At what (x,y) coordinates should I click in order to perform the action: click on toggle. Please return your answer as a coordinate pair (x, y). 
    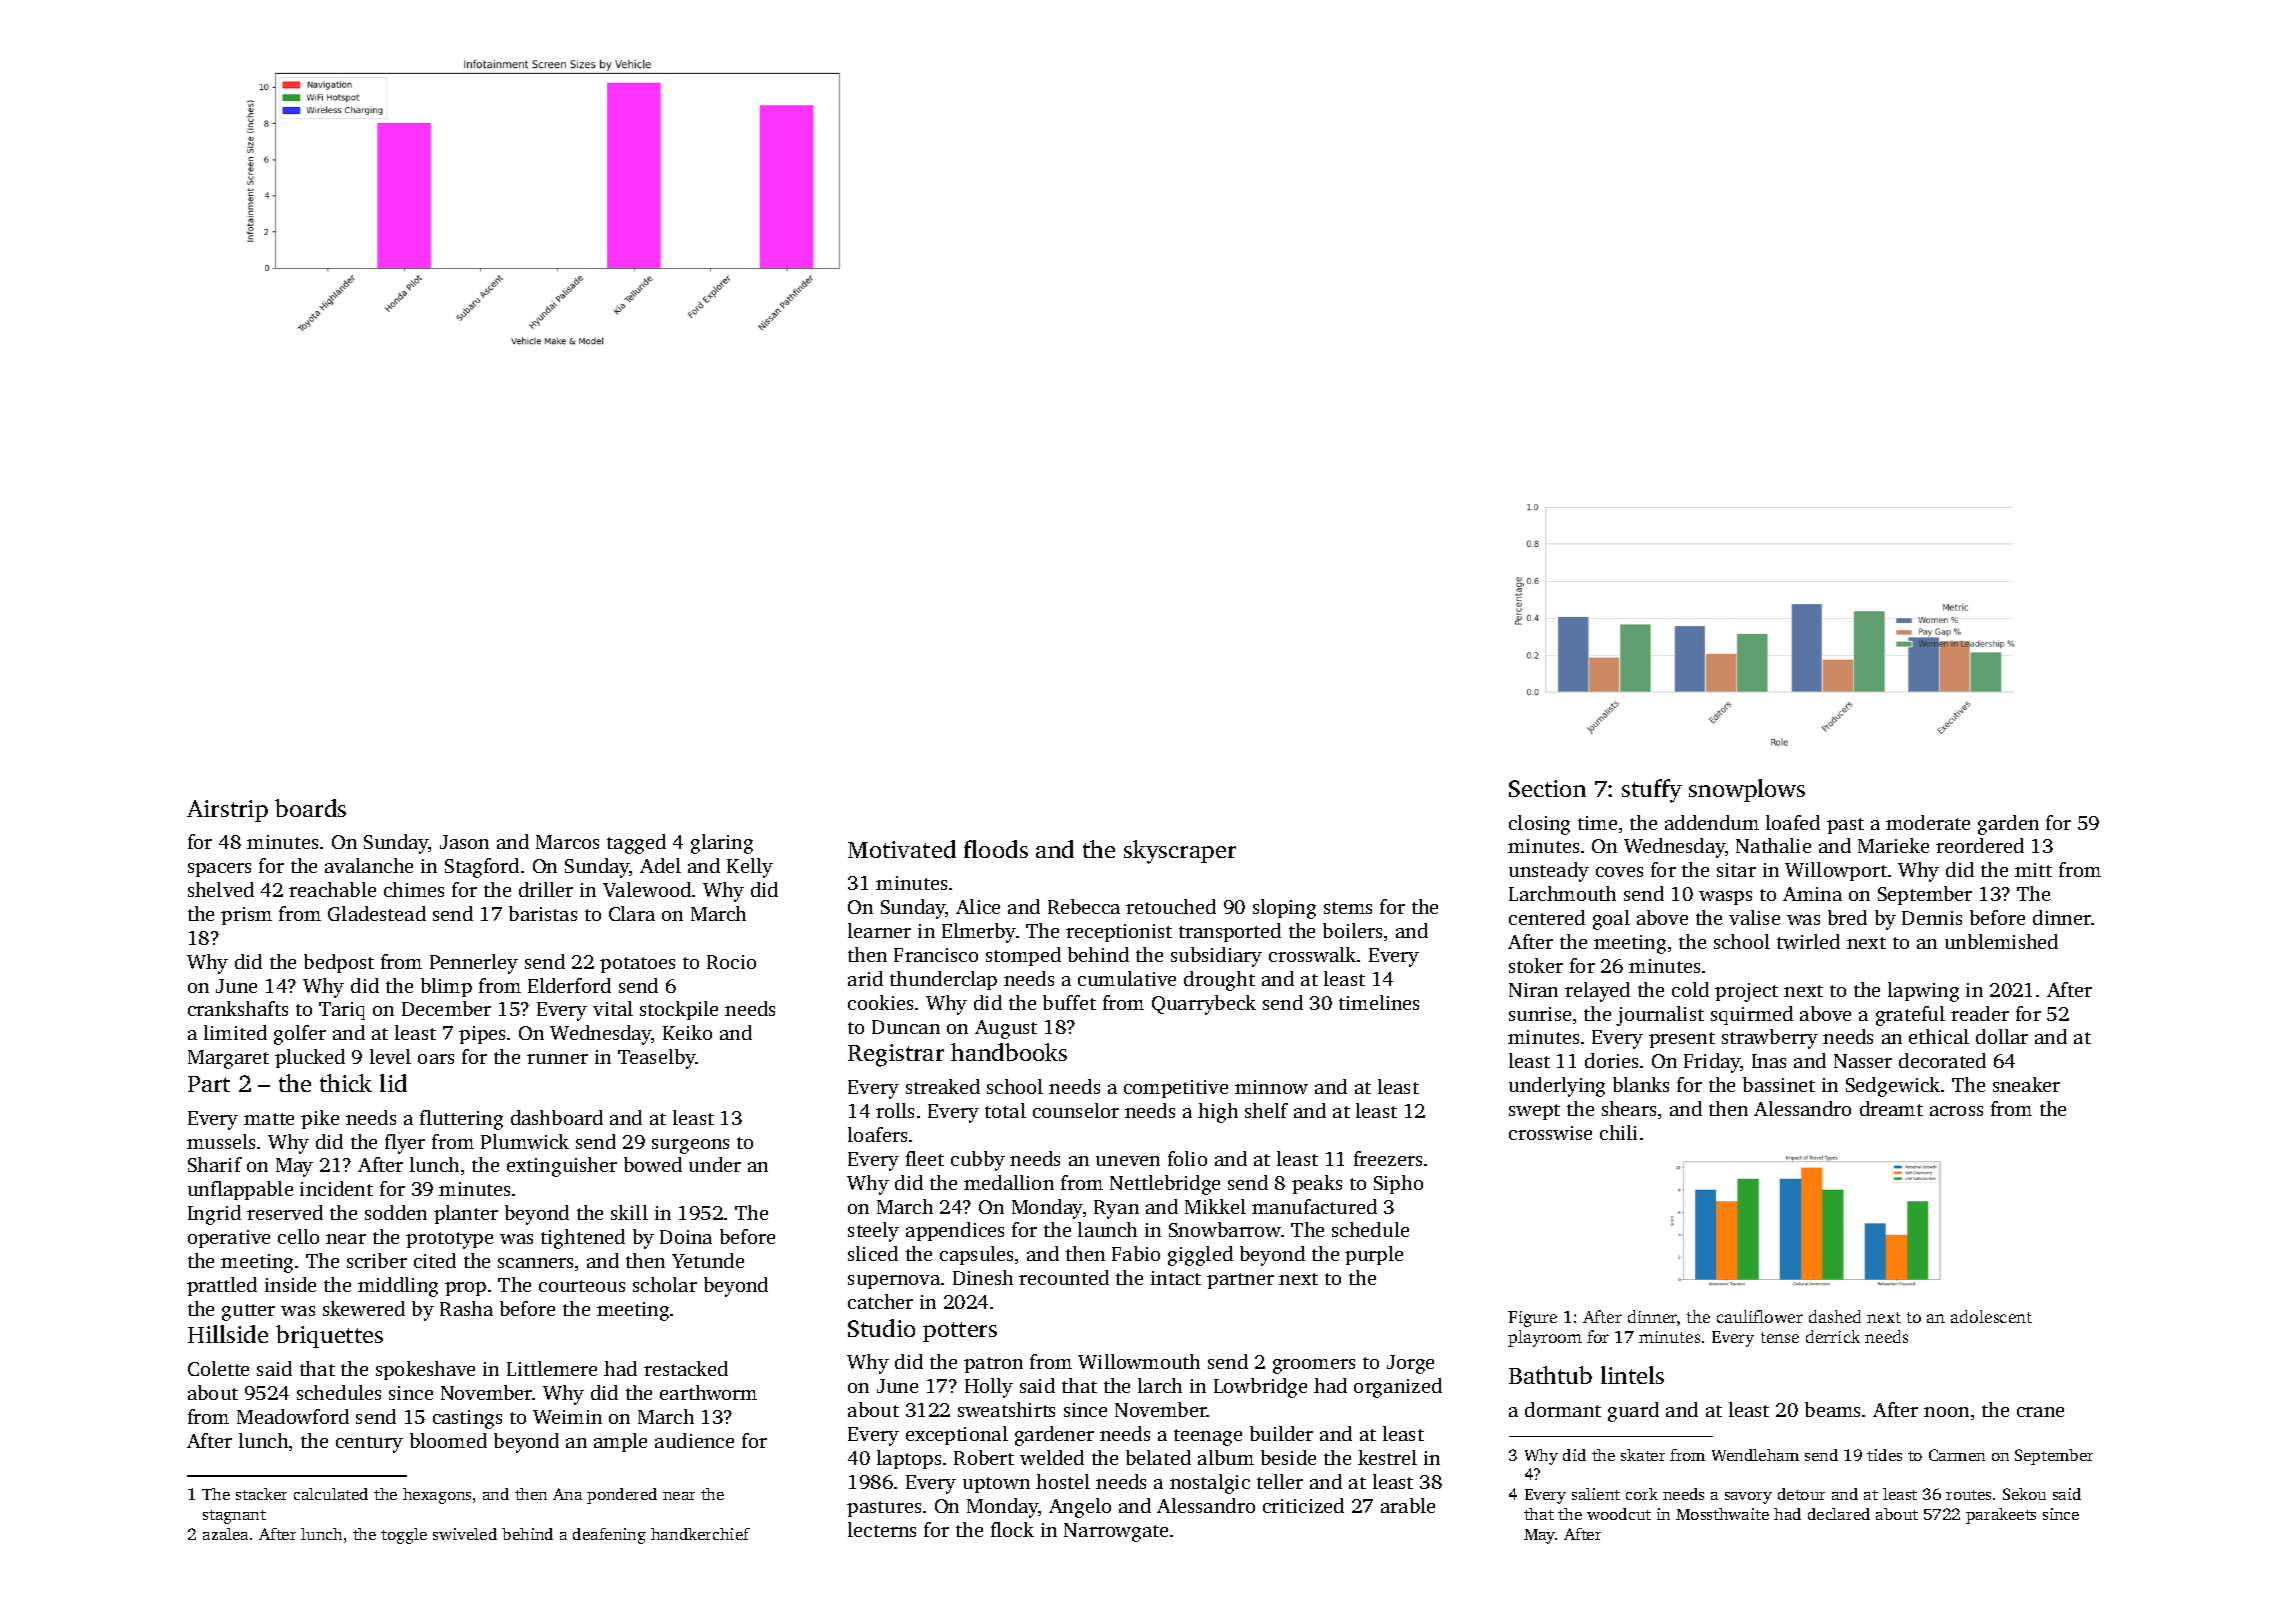
    Looking at the image, I should click on (404, 1536).
